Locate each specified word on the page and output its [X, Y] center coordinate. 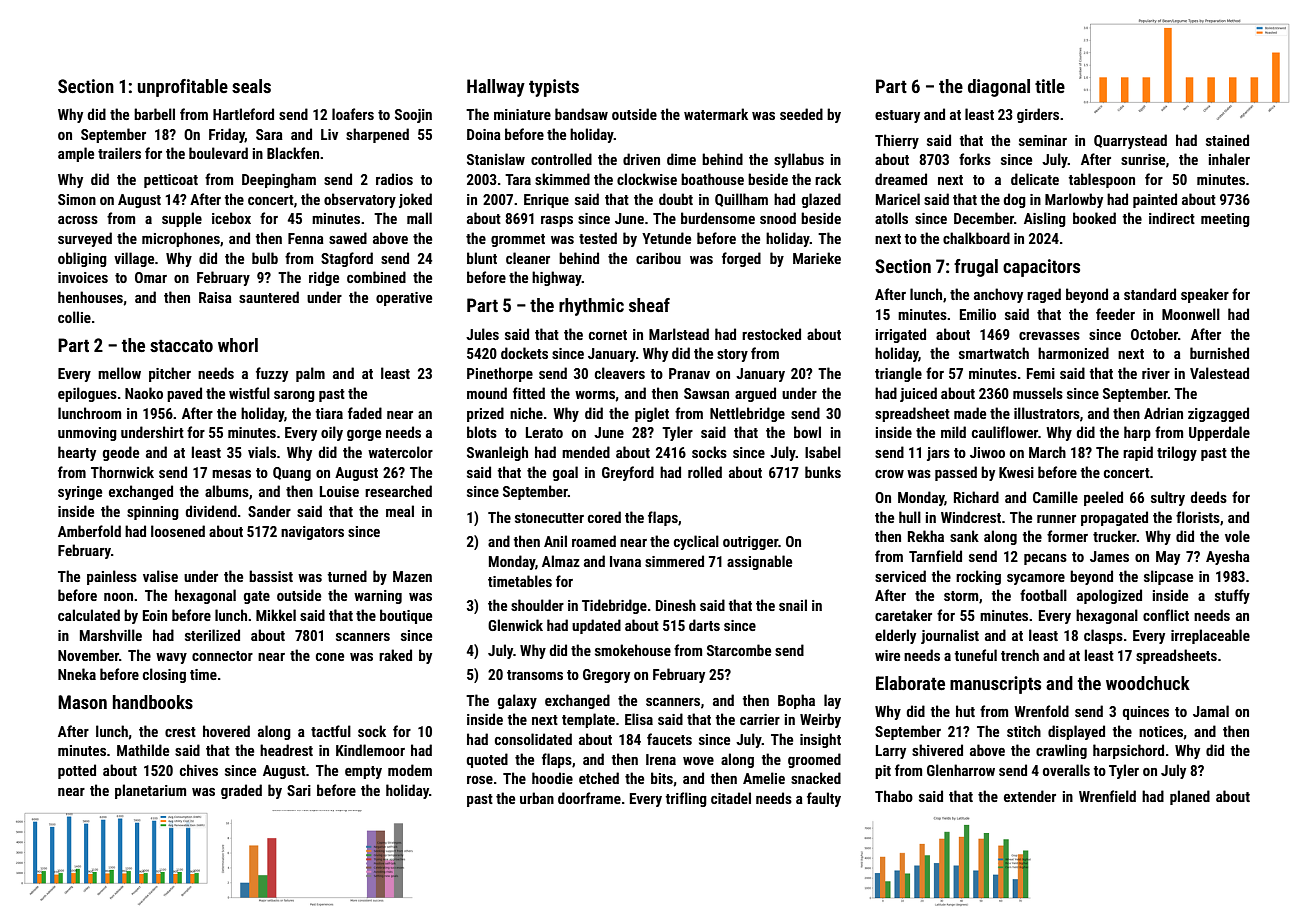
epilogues [87, 394]
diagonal [999, 88]
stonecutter [549, 518]
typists [554, 88]
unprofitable [183, 88]
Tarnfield [935, 556]
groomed [814, 760]
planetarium [150, 791]
